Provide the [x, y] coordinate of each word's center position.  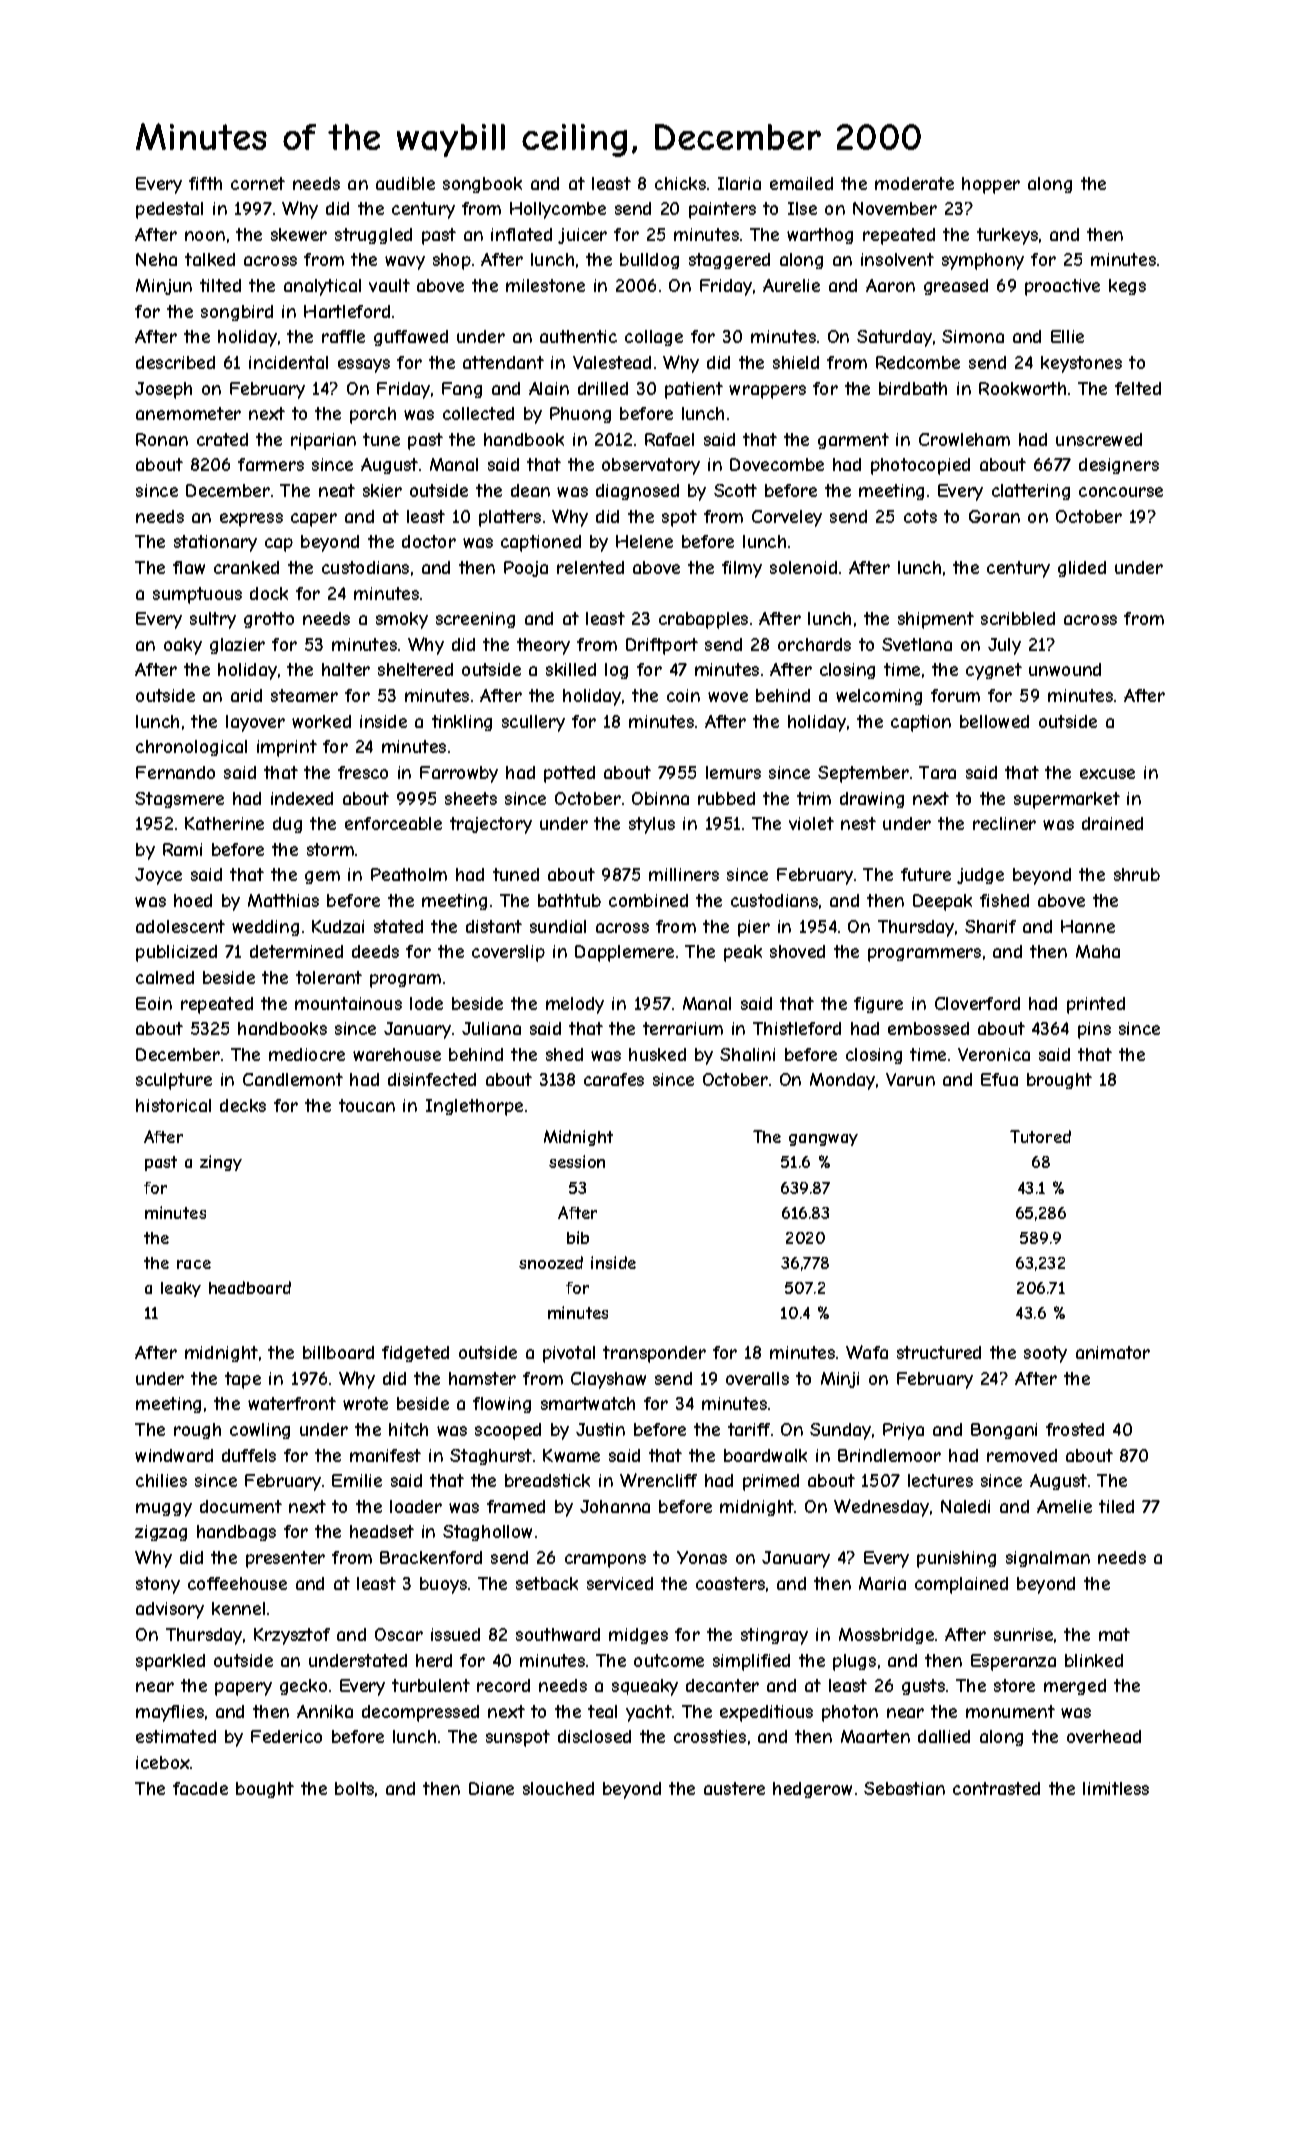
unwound [1065, 669]
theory [543, 646]
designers [1119, 466]
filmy [742, 569]
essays [364, 366]
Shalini [747, 1054]
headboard [250, 1287]
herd [434, 1660]
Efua [999, 1079]
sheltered [415, 669]
